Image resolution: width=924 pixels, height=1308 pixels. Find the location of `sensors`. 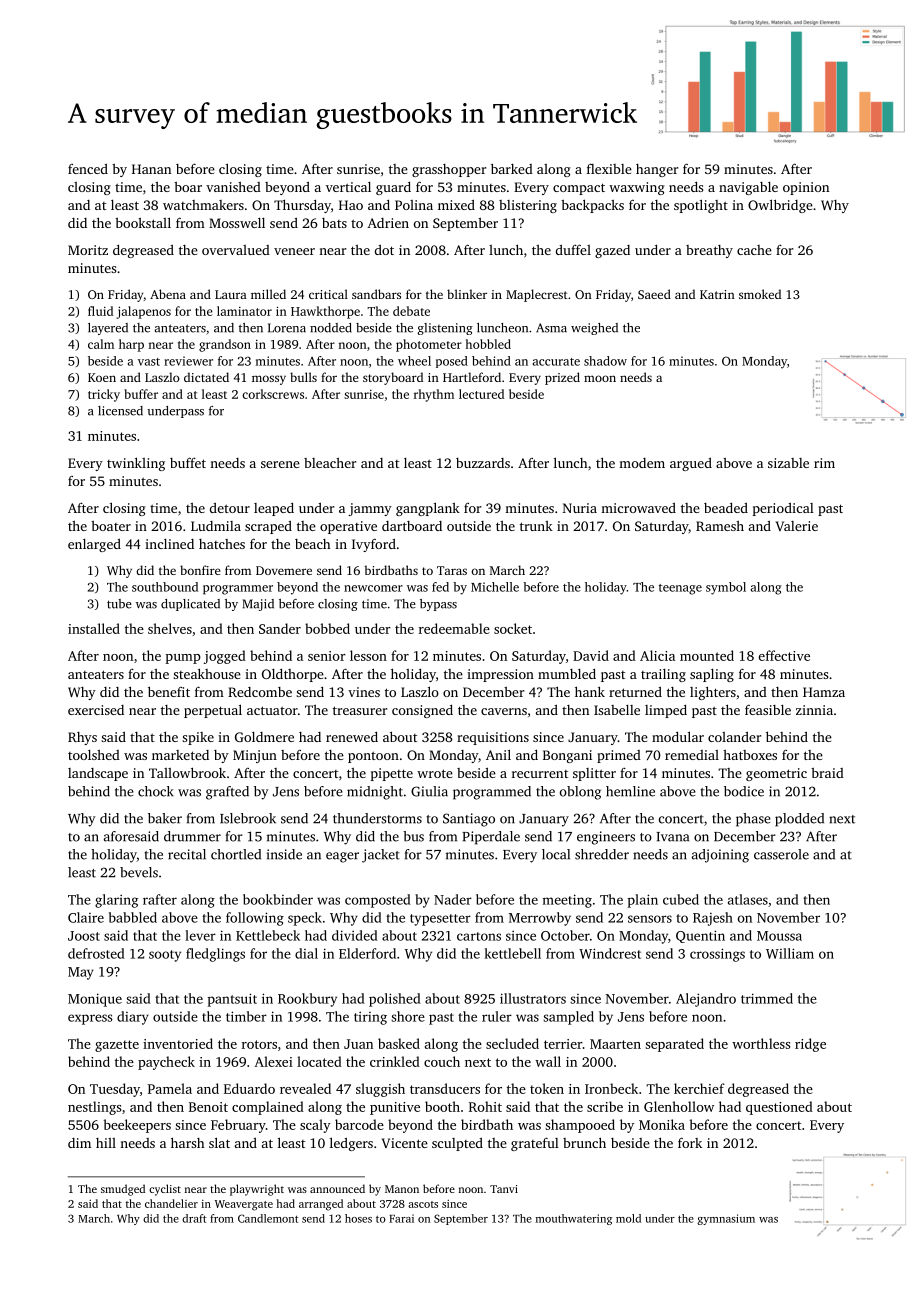

sensors is located at coordinates (650, 919).
